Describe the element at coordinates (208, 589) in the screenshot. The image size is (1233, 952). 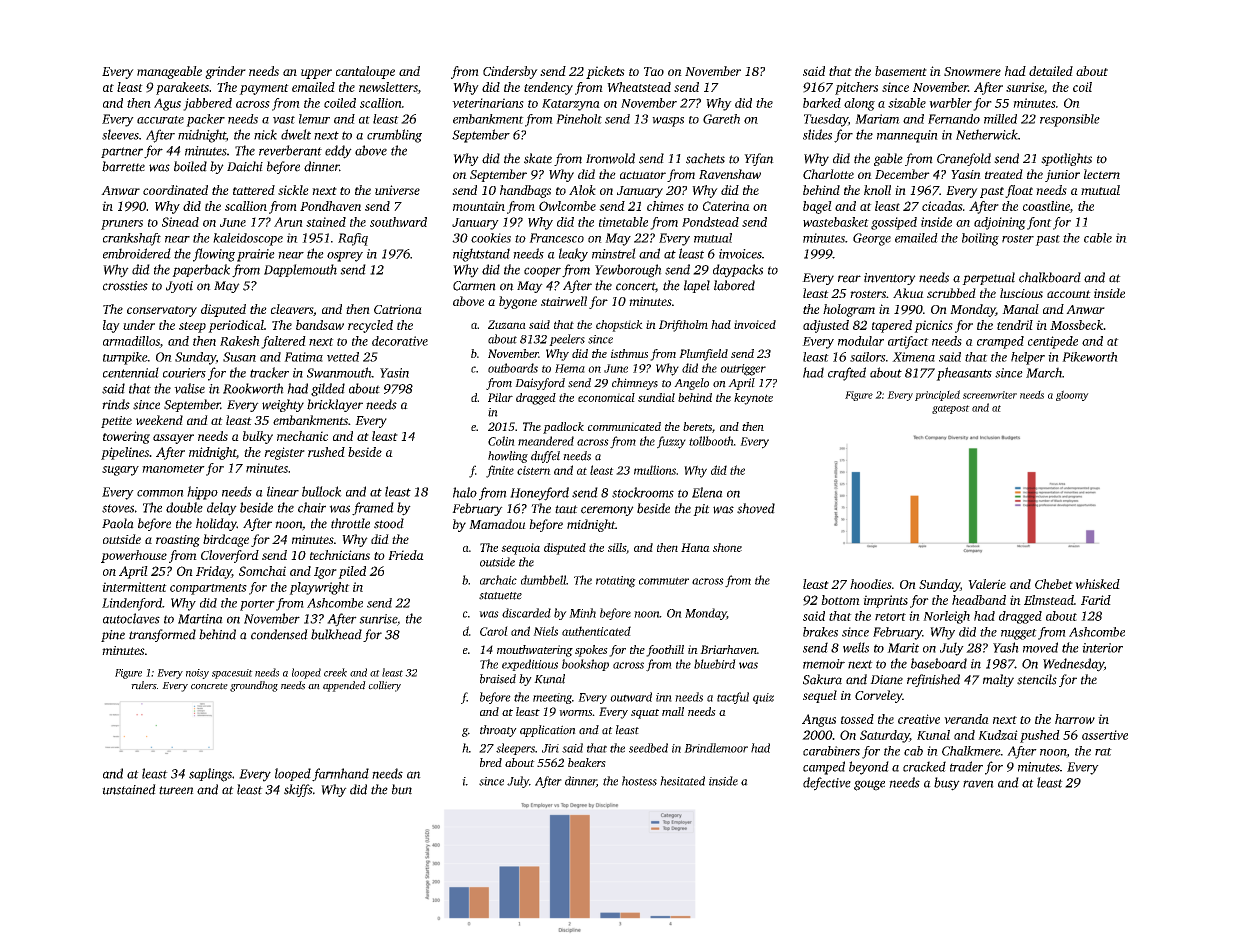
I see `compartments` at that location.
